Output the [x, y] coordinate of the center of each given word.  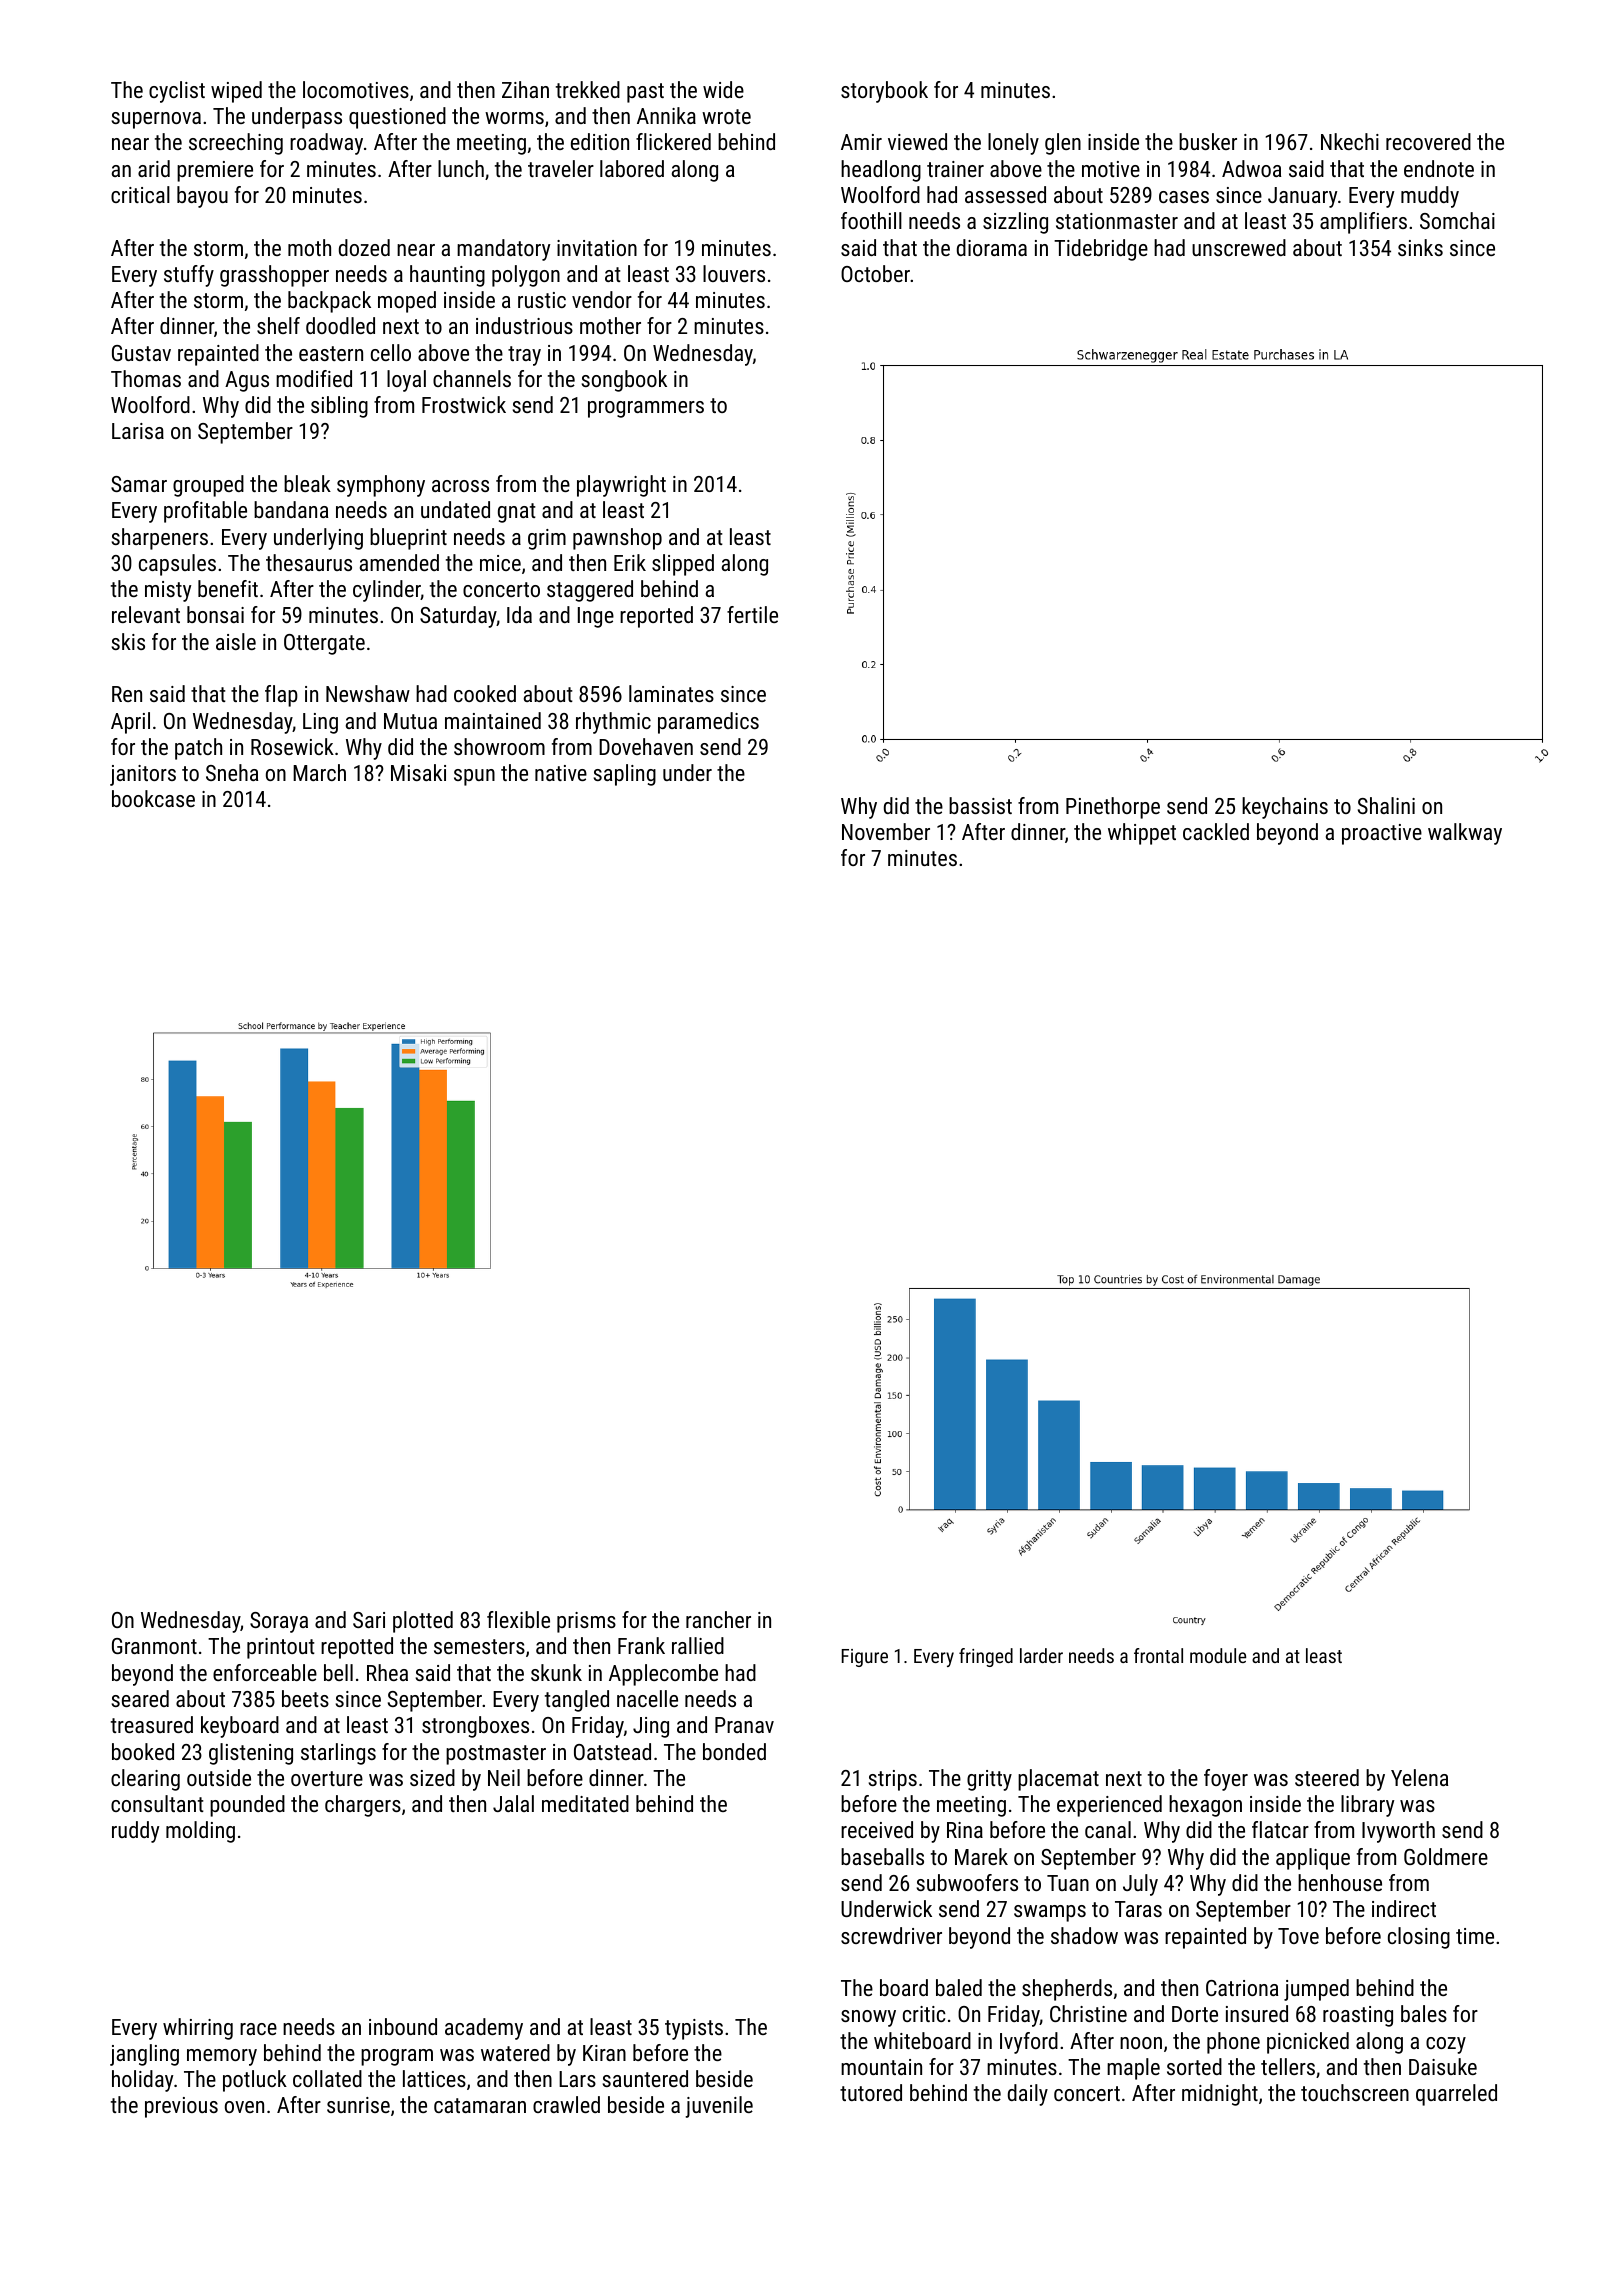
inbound [403, 2026]
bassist [980, 805]
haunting [447, 276]
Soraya [279, 1622]
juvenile [719, 2107]
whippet [1142, 834]
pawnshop [617, 539]
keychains [1285, 808]
